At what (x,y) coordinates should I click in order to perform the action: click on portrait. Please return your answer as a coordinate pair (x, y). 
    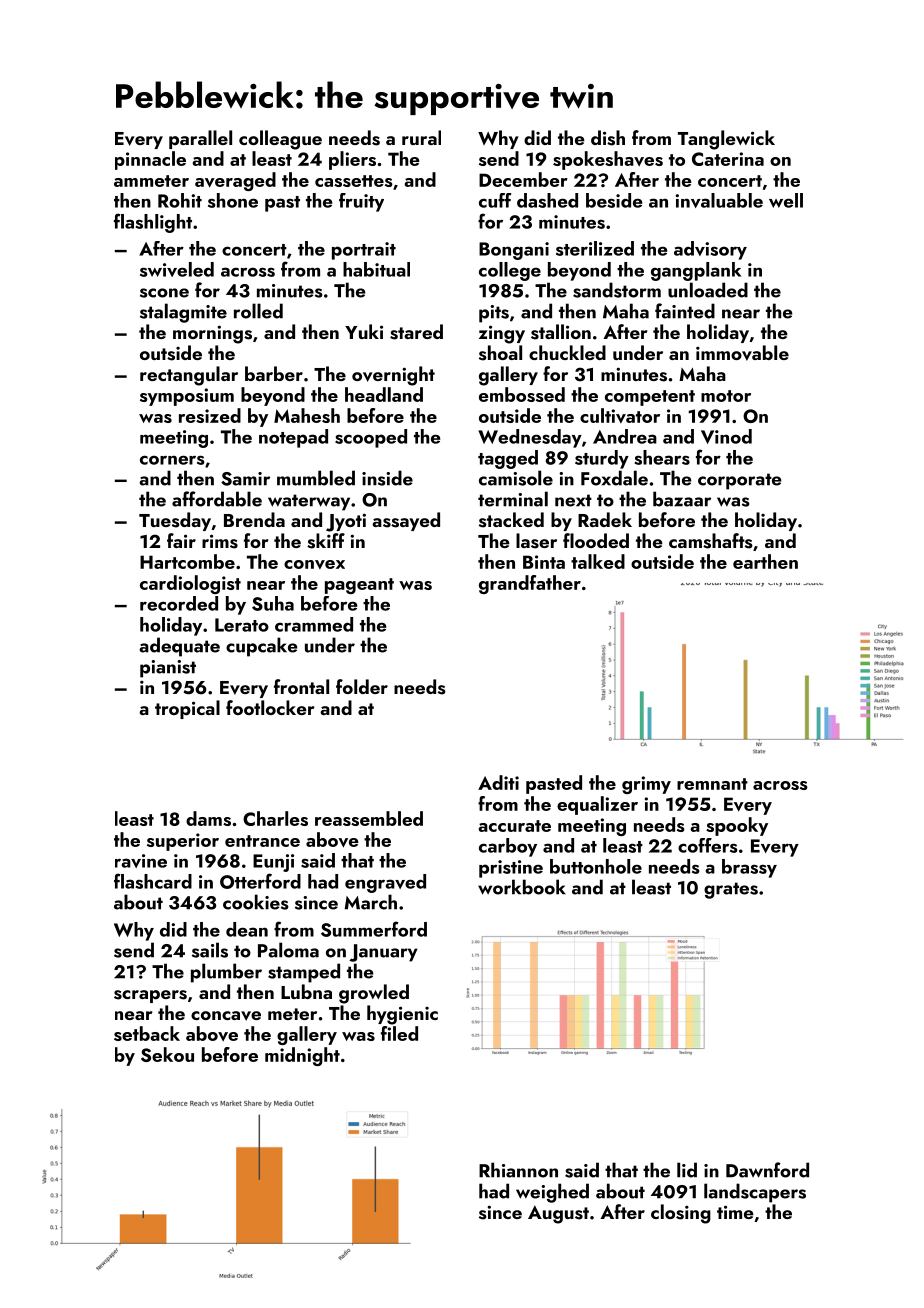
    Looking at the image, I should click on (364, 251).
